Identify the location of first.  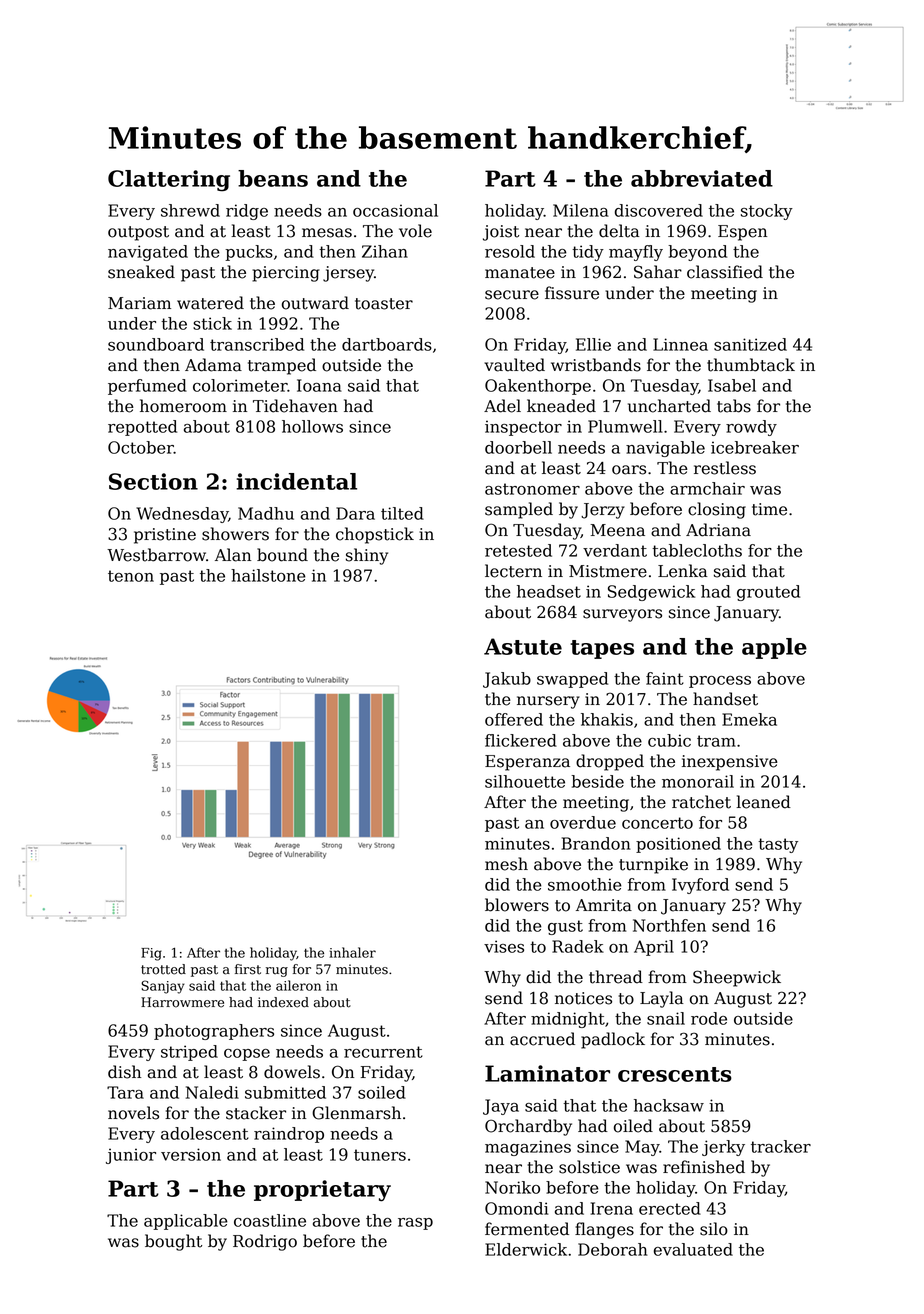
(248, 969).
